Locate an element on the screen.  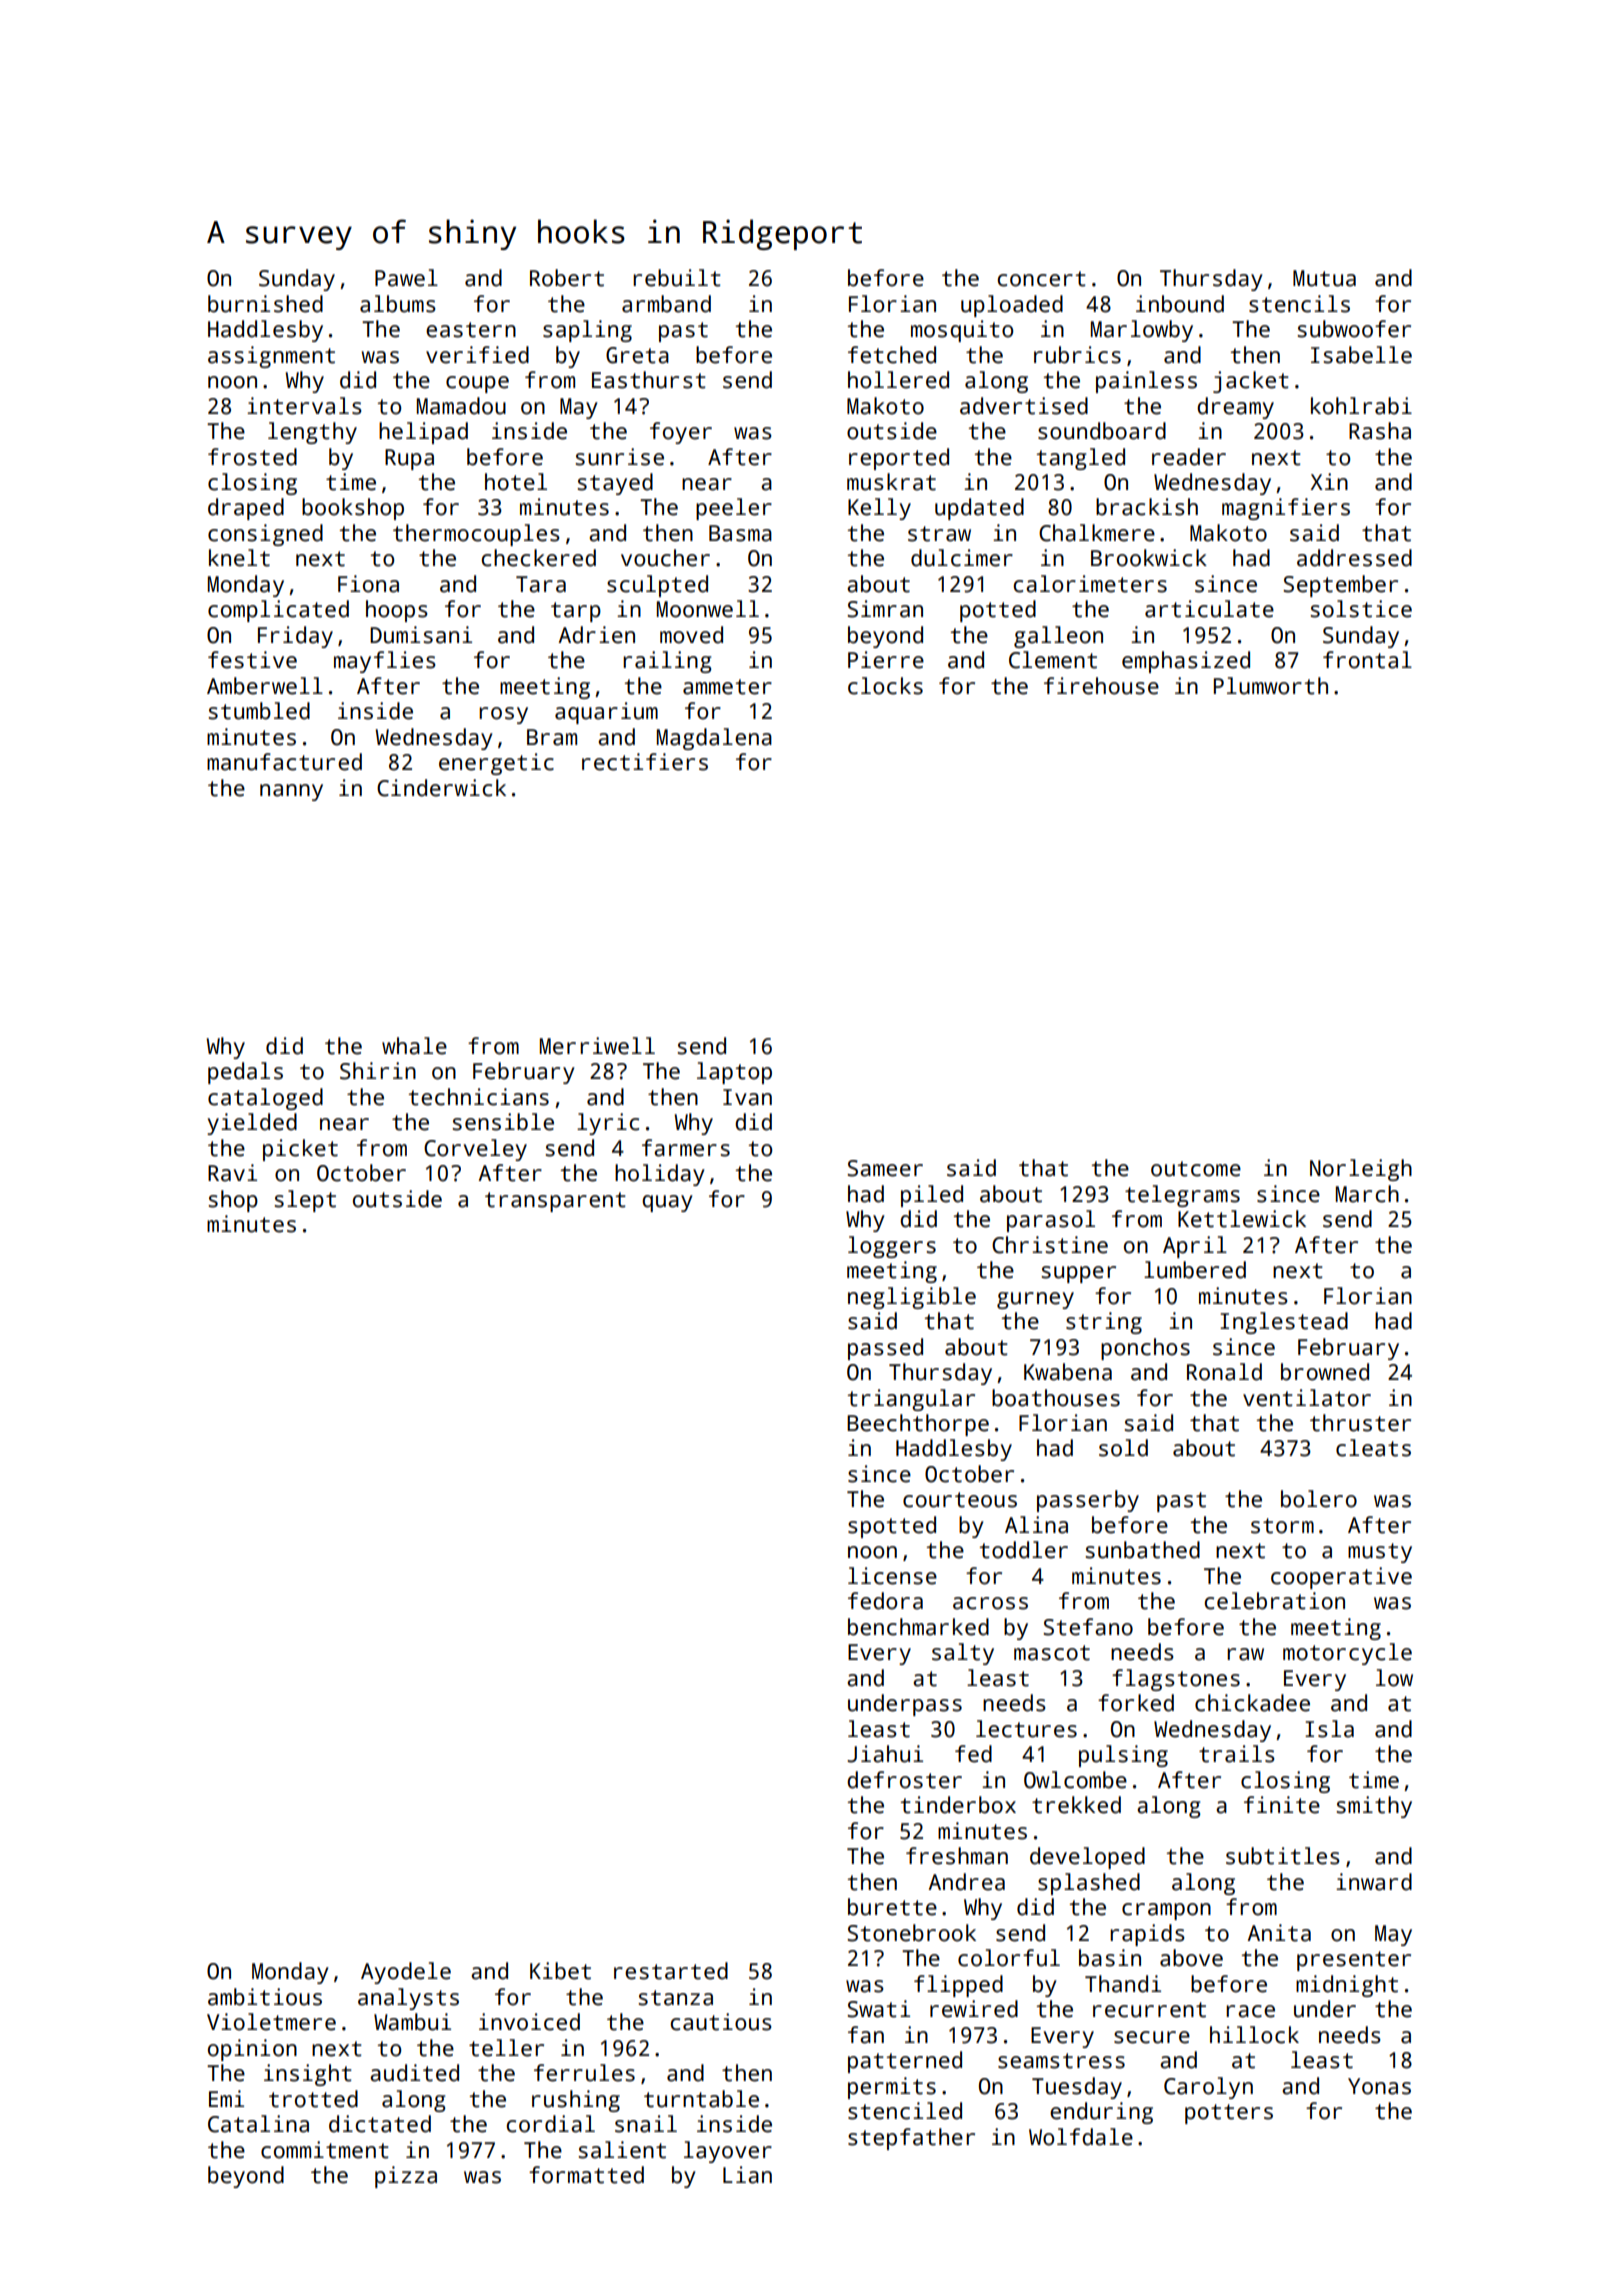
pizza is located at coordinates (406, 2177).
